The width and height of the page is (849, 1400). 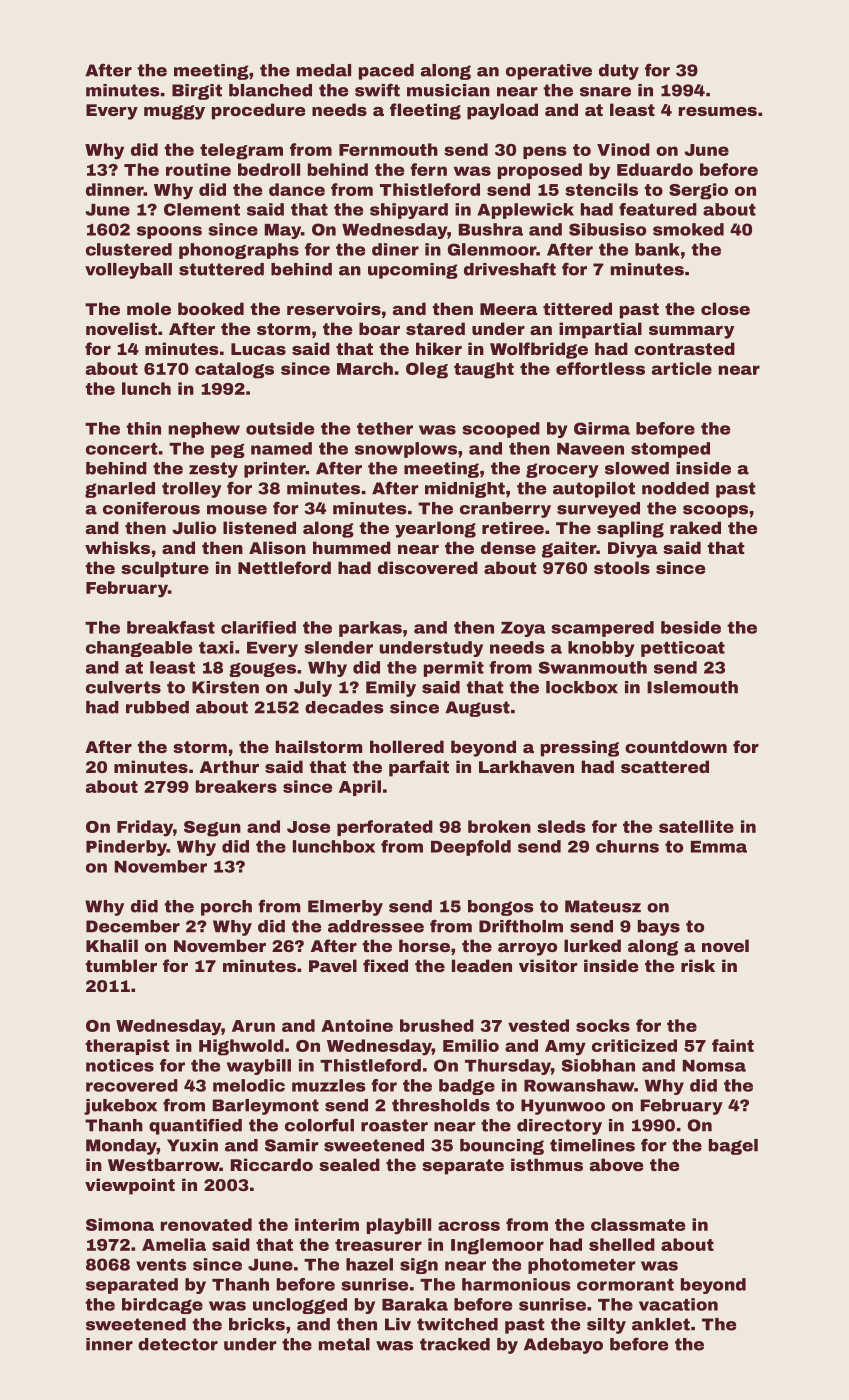 I want to click on fleeting, so click(x=425, y=111).
